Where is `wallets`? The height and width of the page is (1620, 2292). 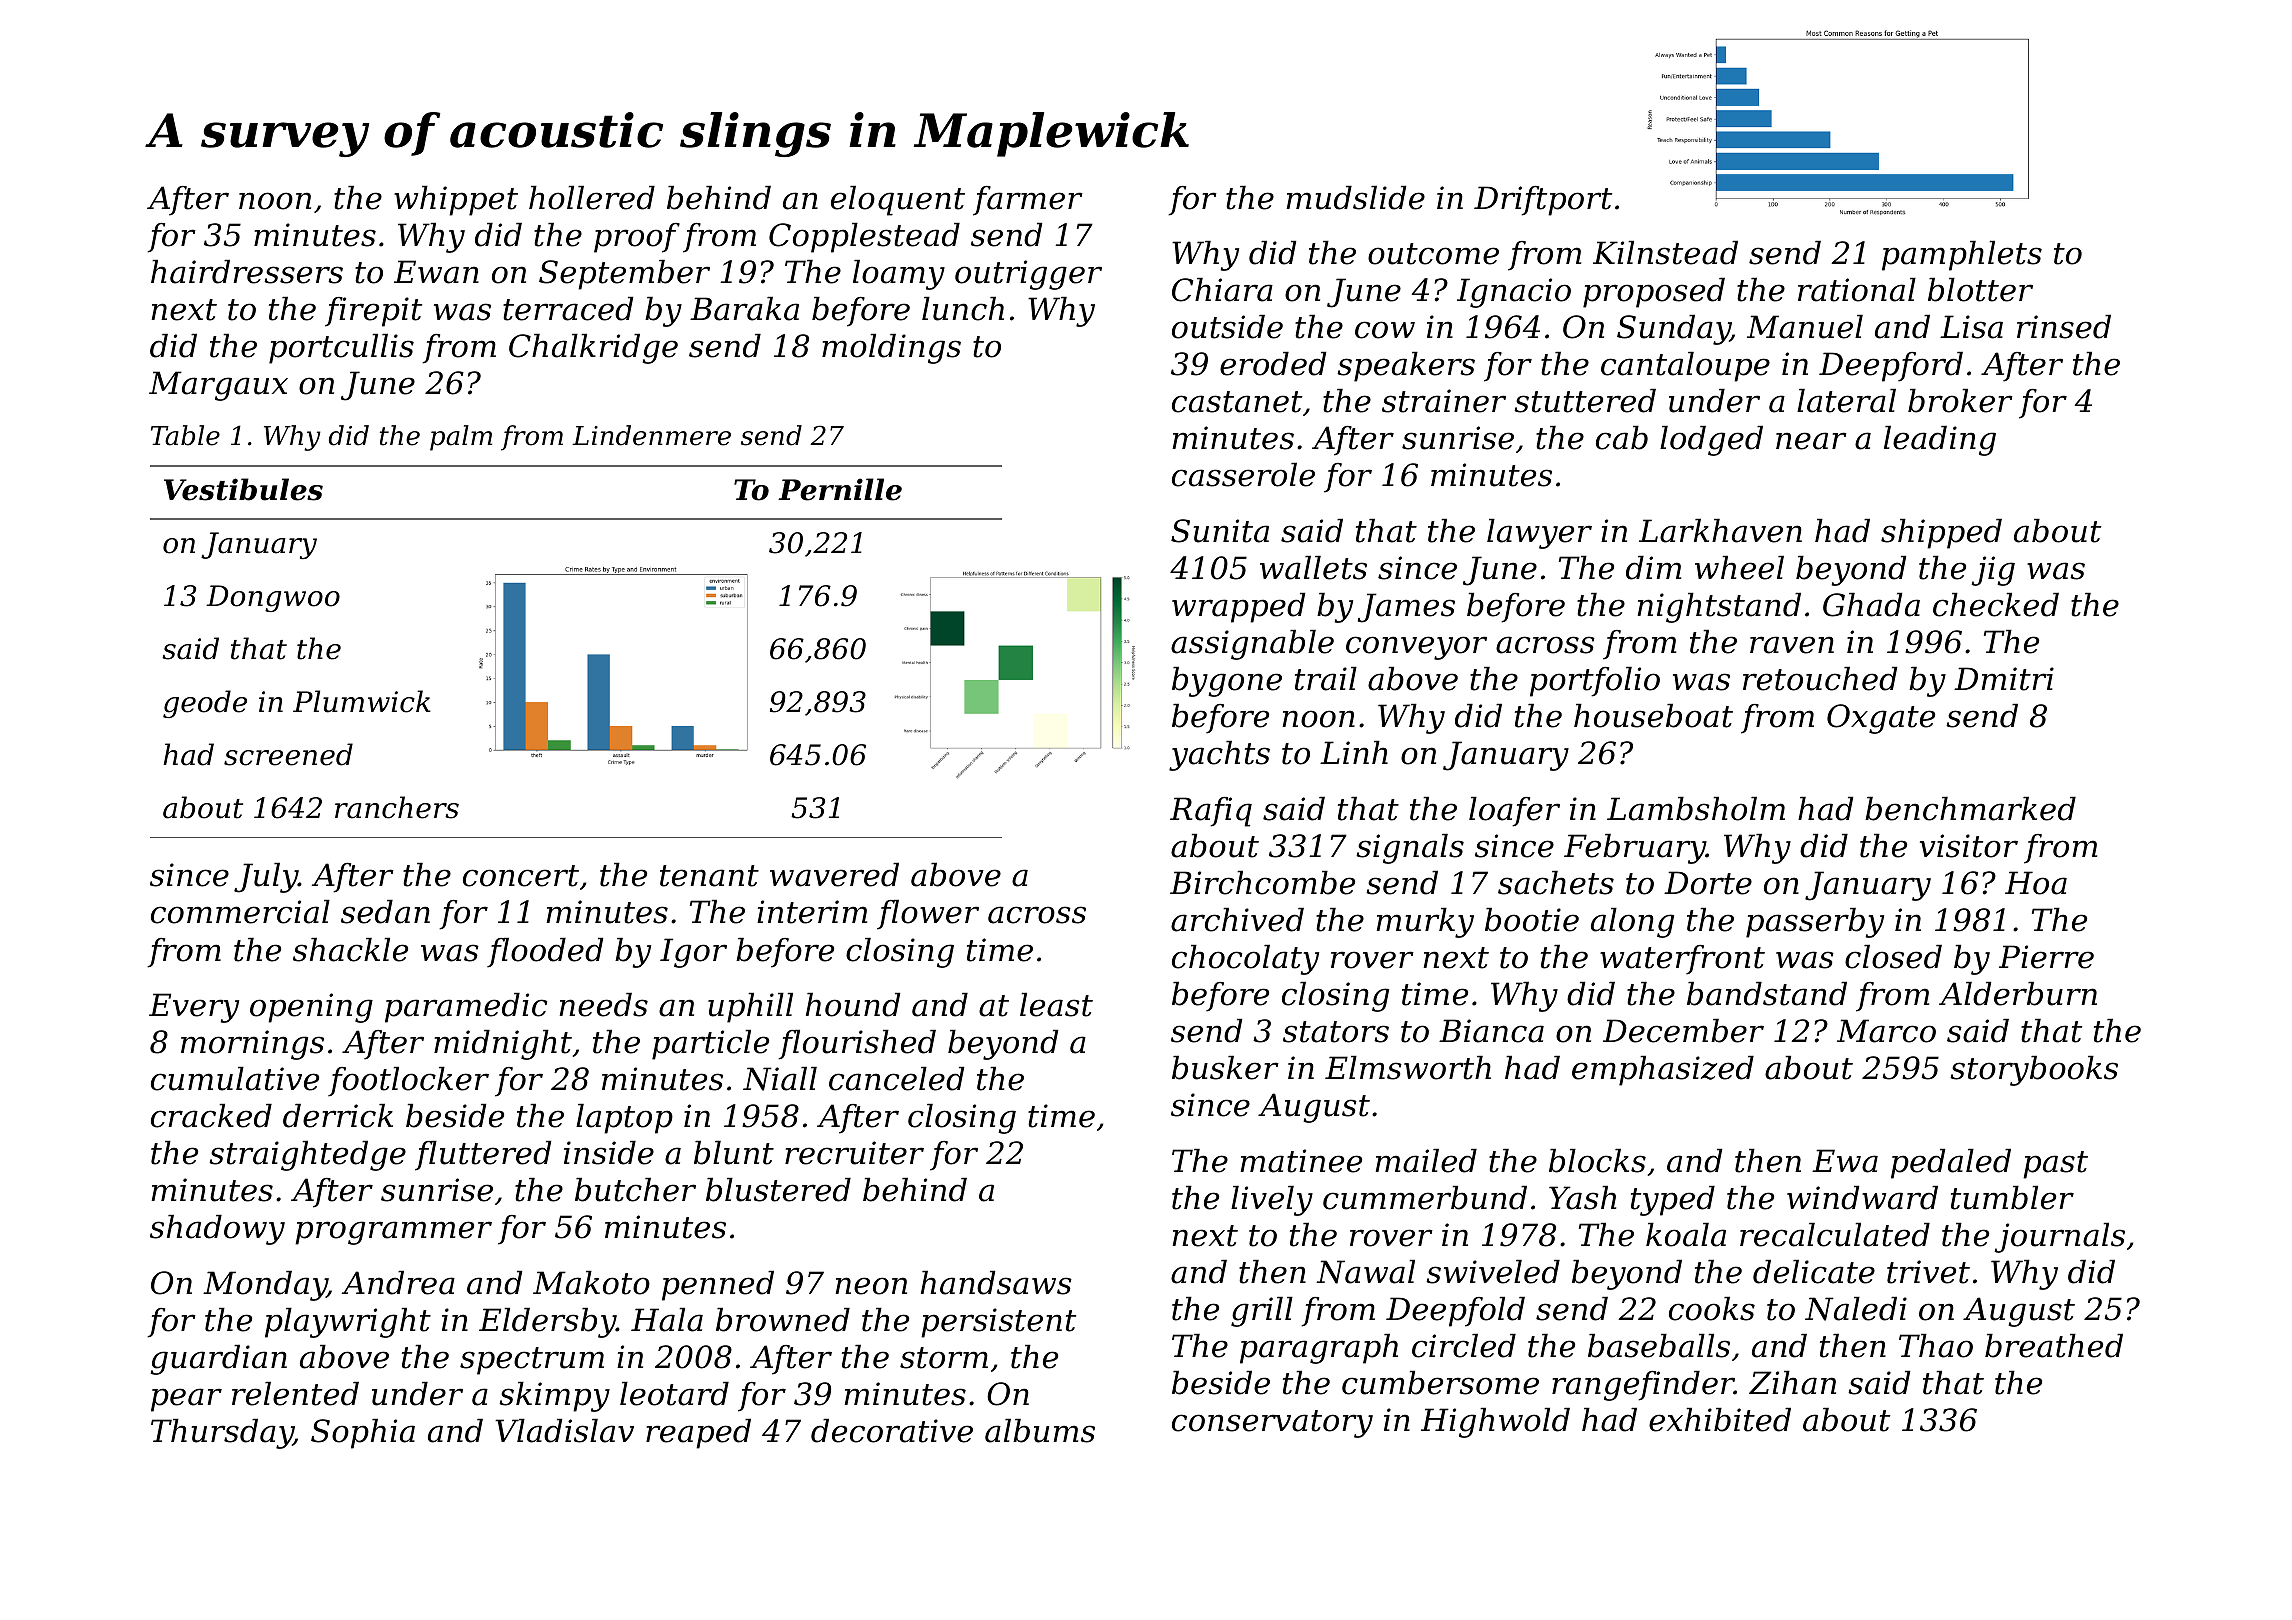
wallets is located at coordinates (1313, 567).
